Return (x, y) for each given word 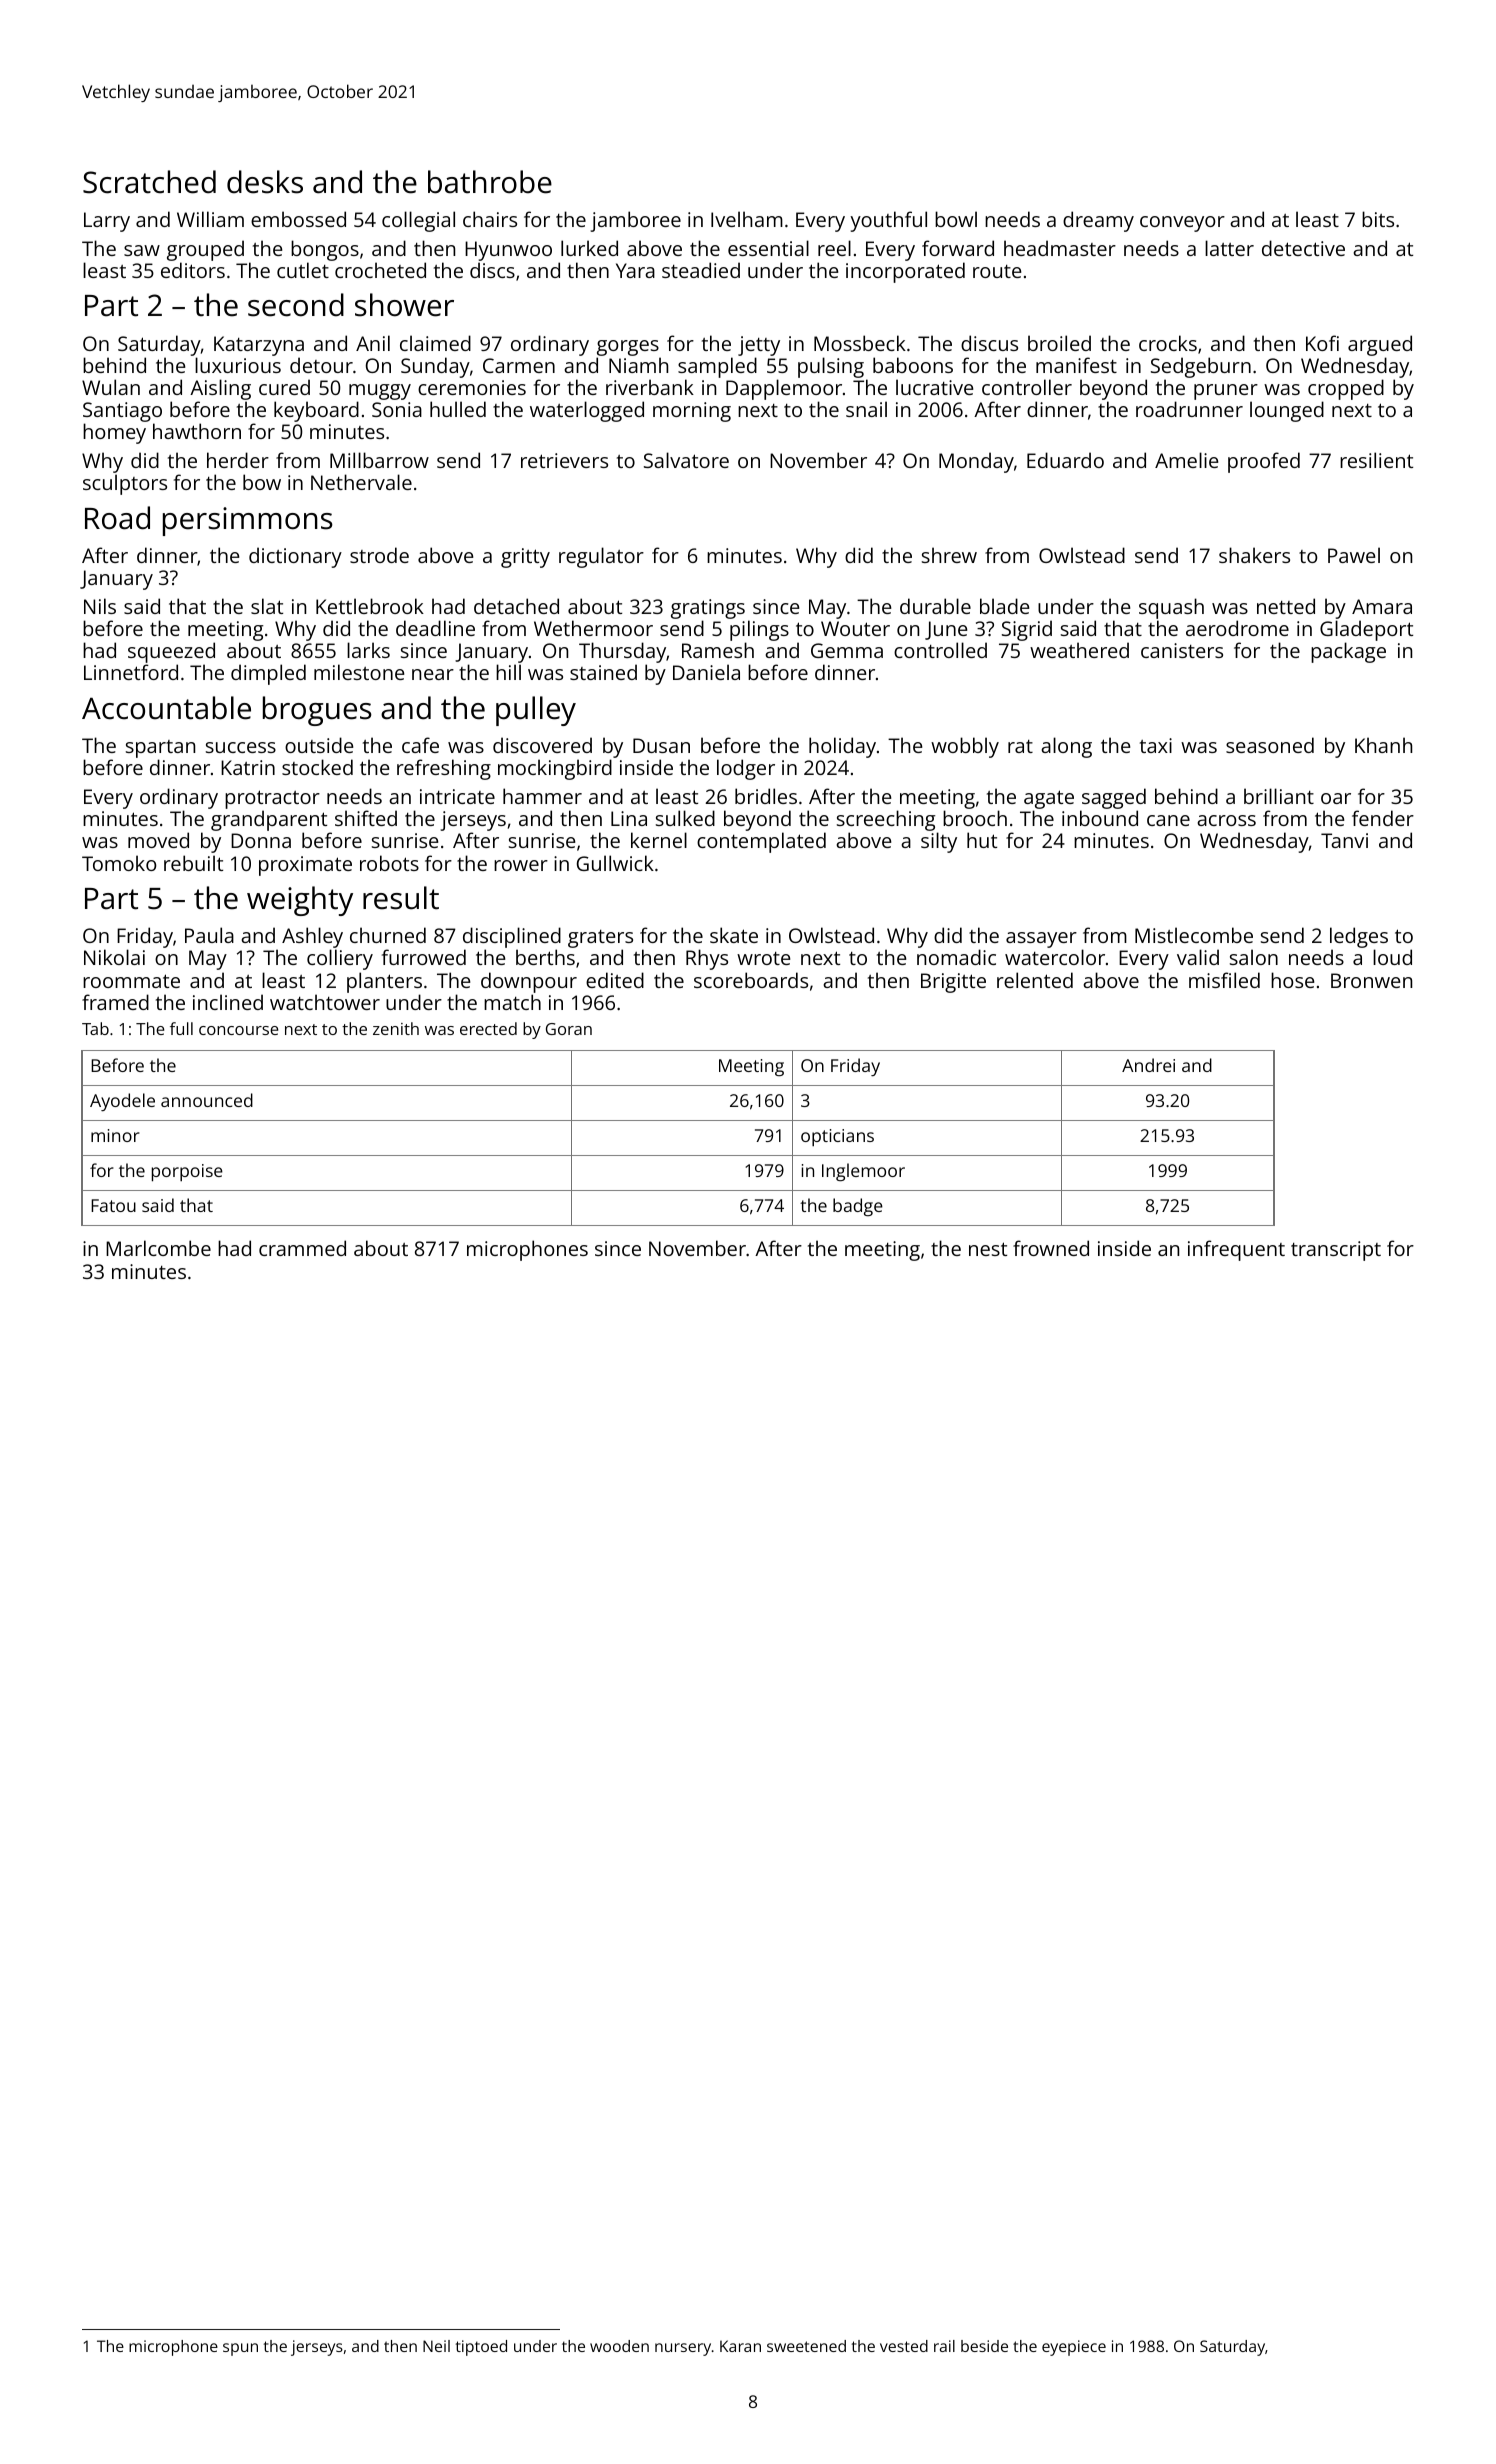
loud (1392, 957)
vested (904, 2346)
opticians (837, 1137)
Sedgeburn (1201, 367)
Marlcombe (158, 1248)
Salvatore (686, 460)
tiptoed (481, 2348)
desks (265, 182)
